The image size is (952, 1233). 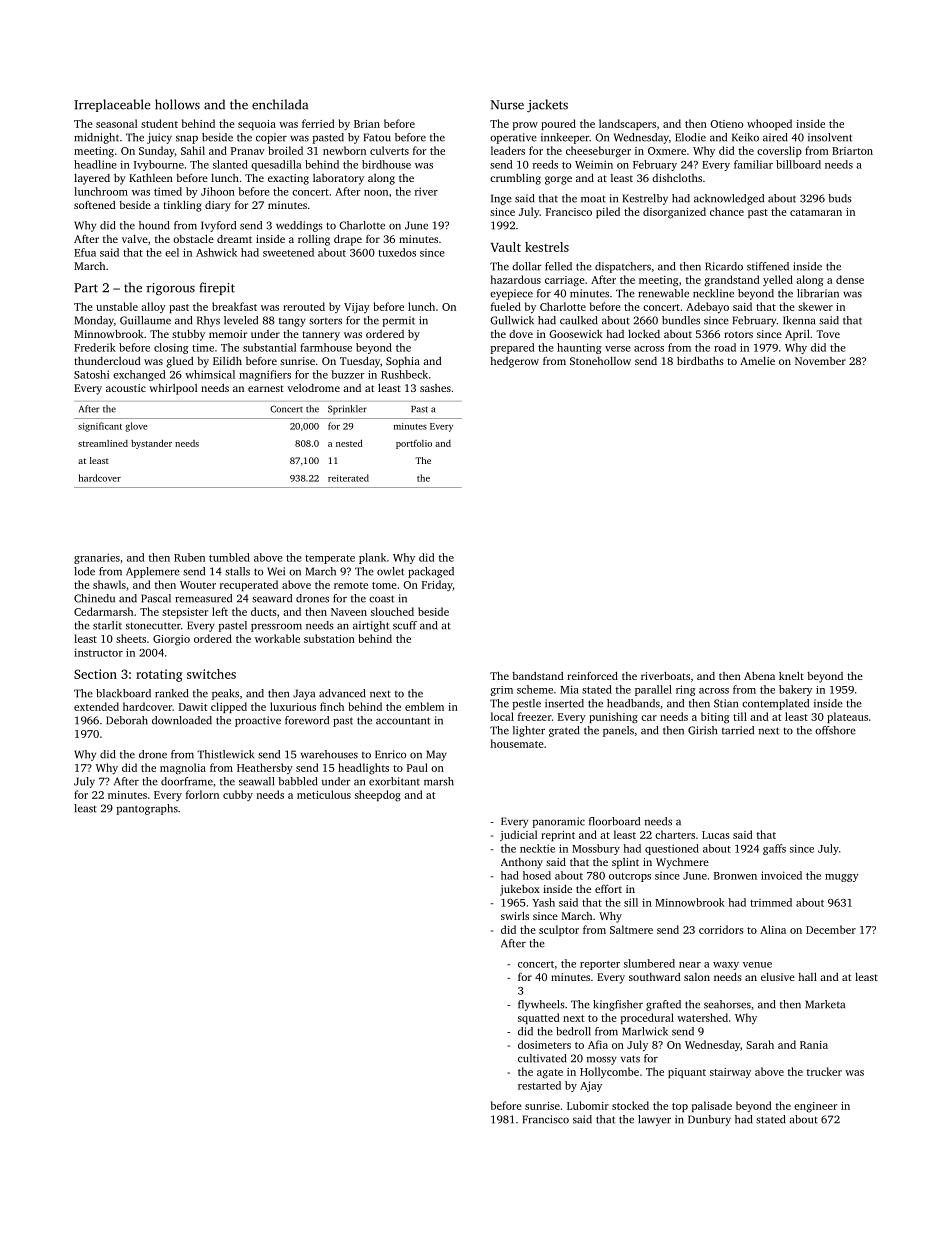 I want to click on operative, so click(x=513, y=138).
